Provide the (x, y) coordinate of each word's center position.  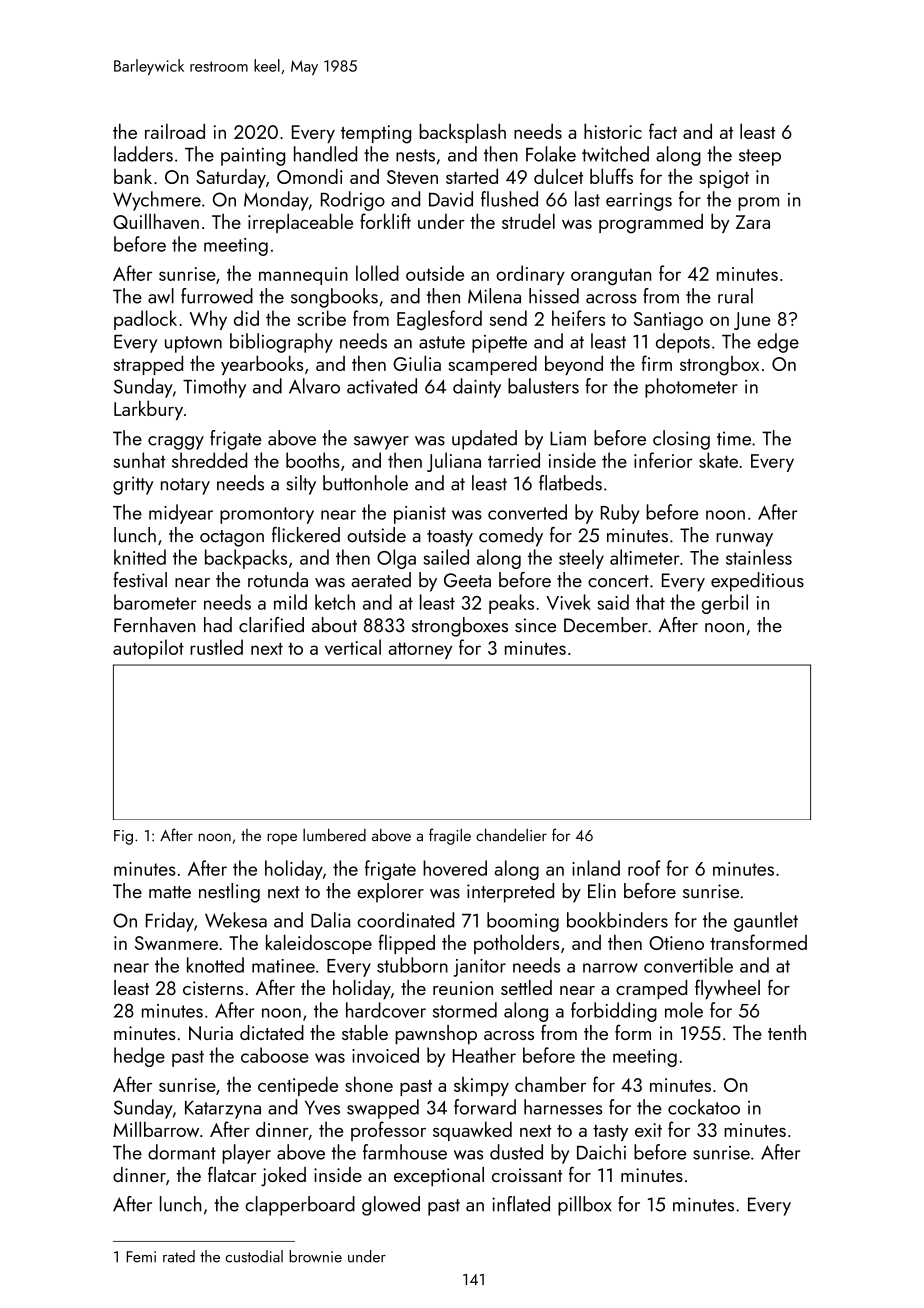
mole (684, 1010)
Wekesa (236, 920)
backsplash (462, 133)
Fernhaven (154, 625)
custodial (254, 1256)
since (535, 625)
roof (644, 868)
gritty (133, 485)
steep (760, 157)
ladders (143, 154)
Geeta (467, 580)
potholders (516, 944)
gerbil (725, 604)
